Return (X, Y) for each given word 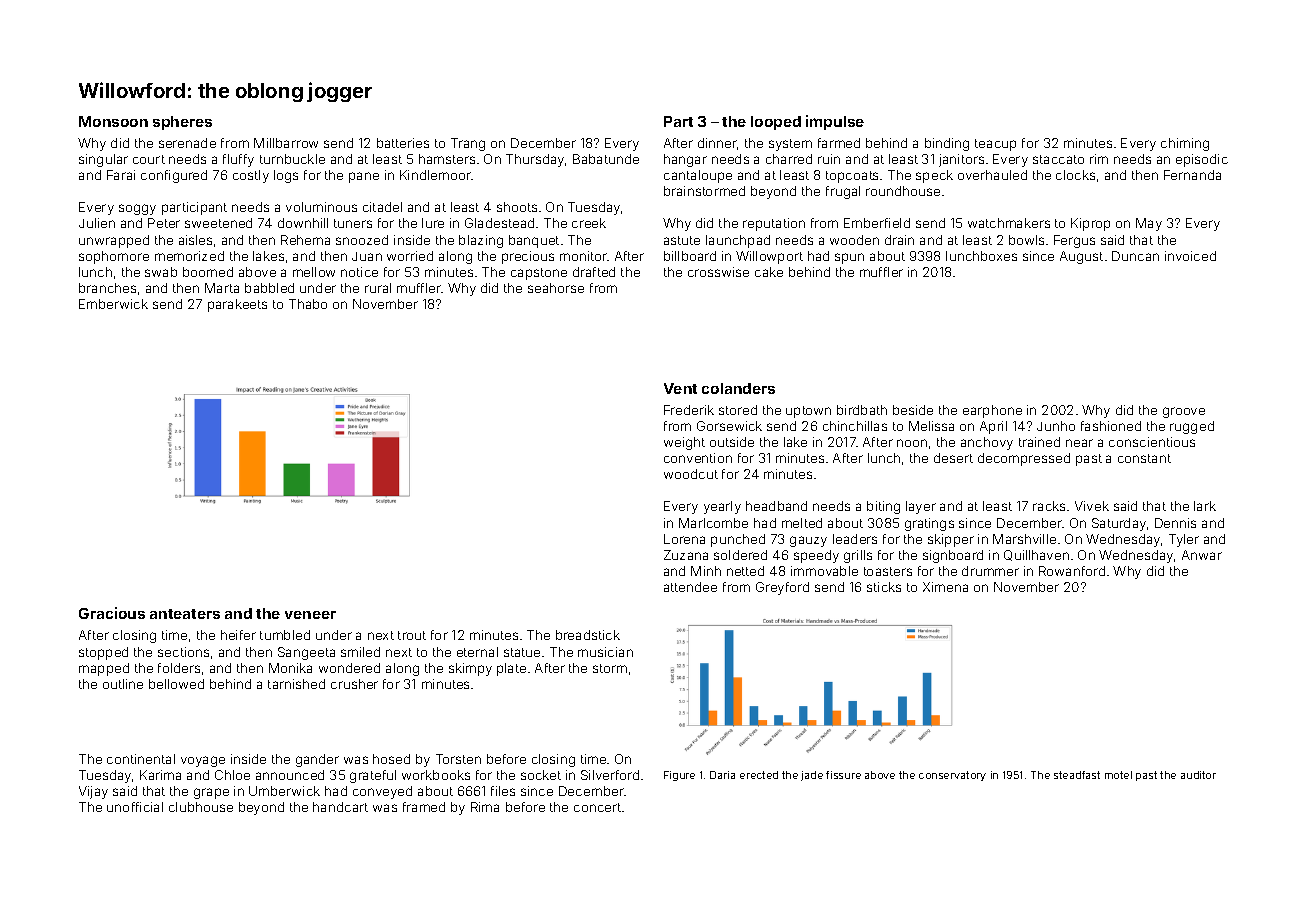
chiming (1185, 144)
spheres (182, 123)
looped (776, 123)
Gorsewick (729, 426)
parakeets (237, 305)
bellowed (176, 684)
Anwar (1202, 555)
